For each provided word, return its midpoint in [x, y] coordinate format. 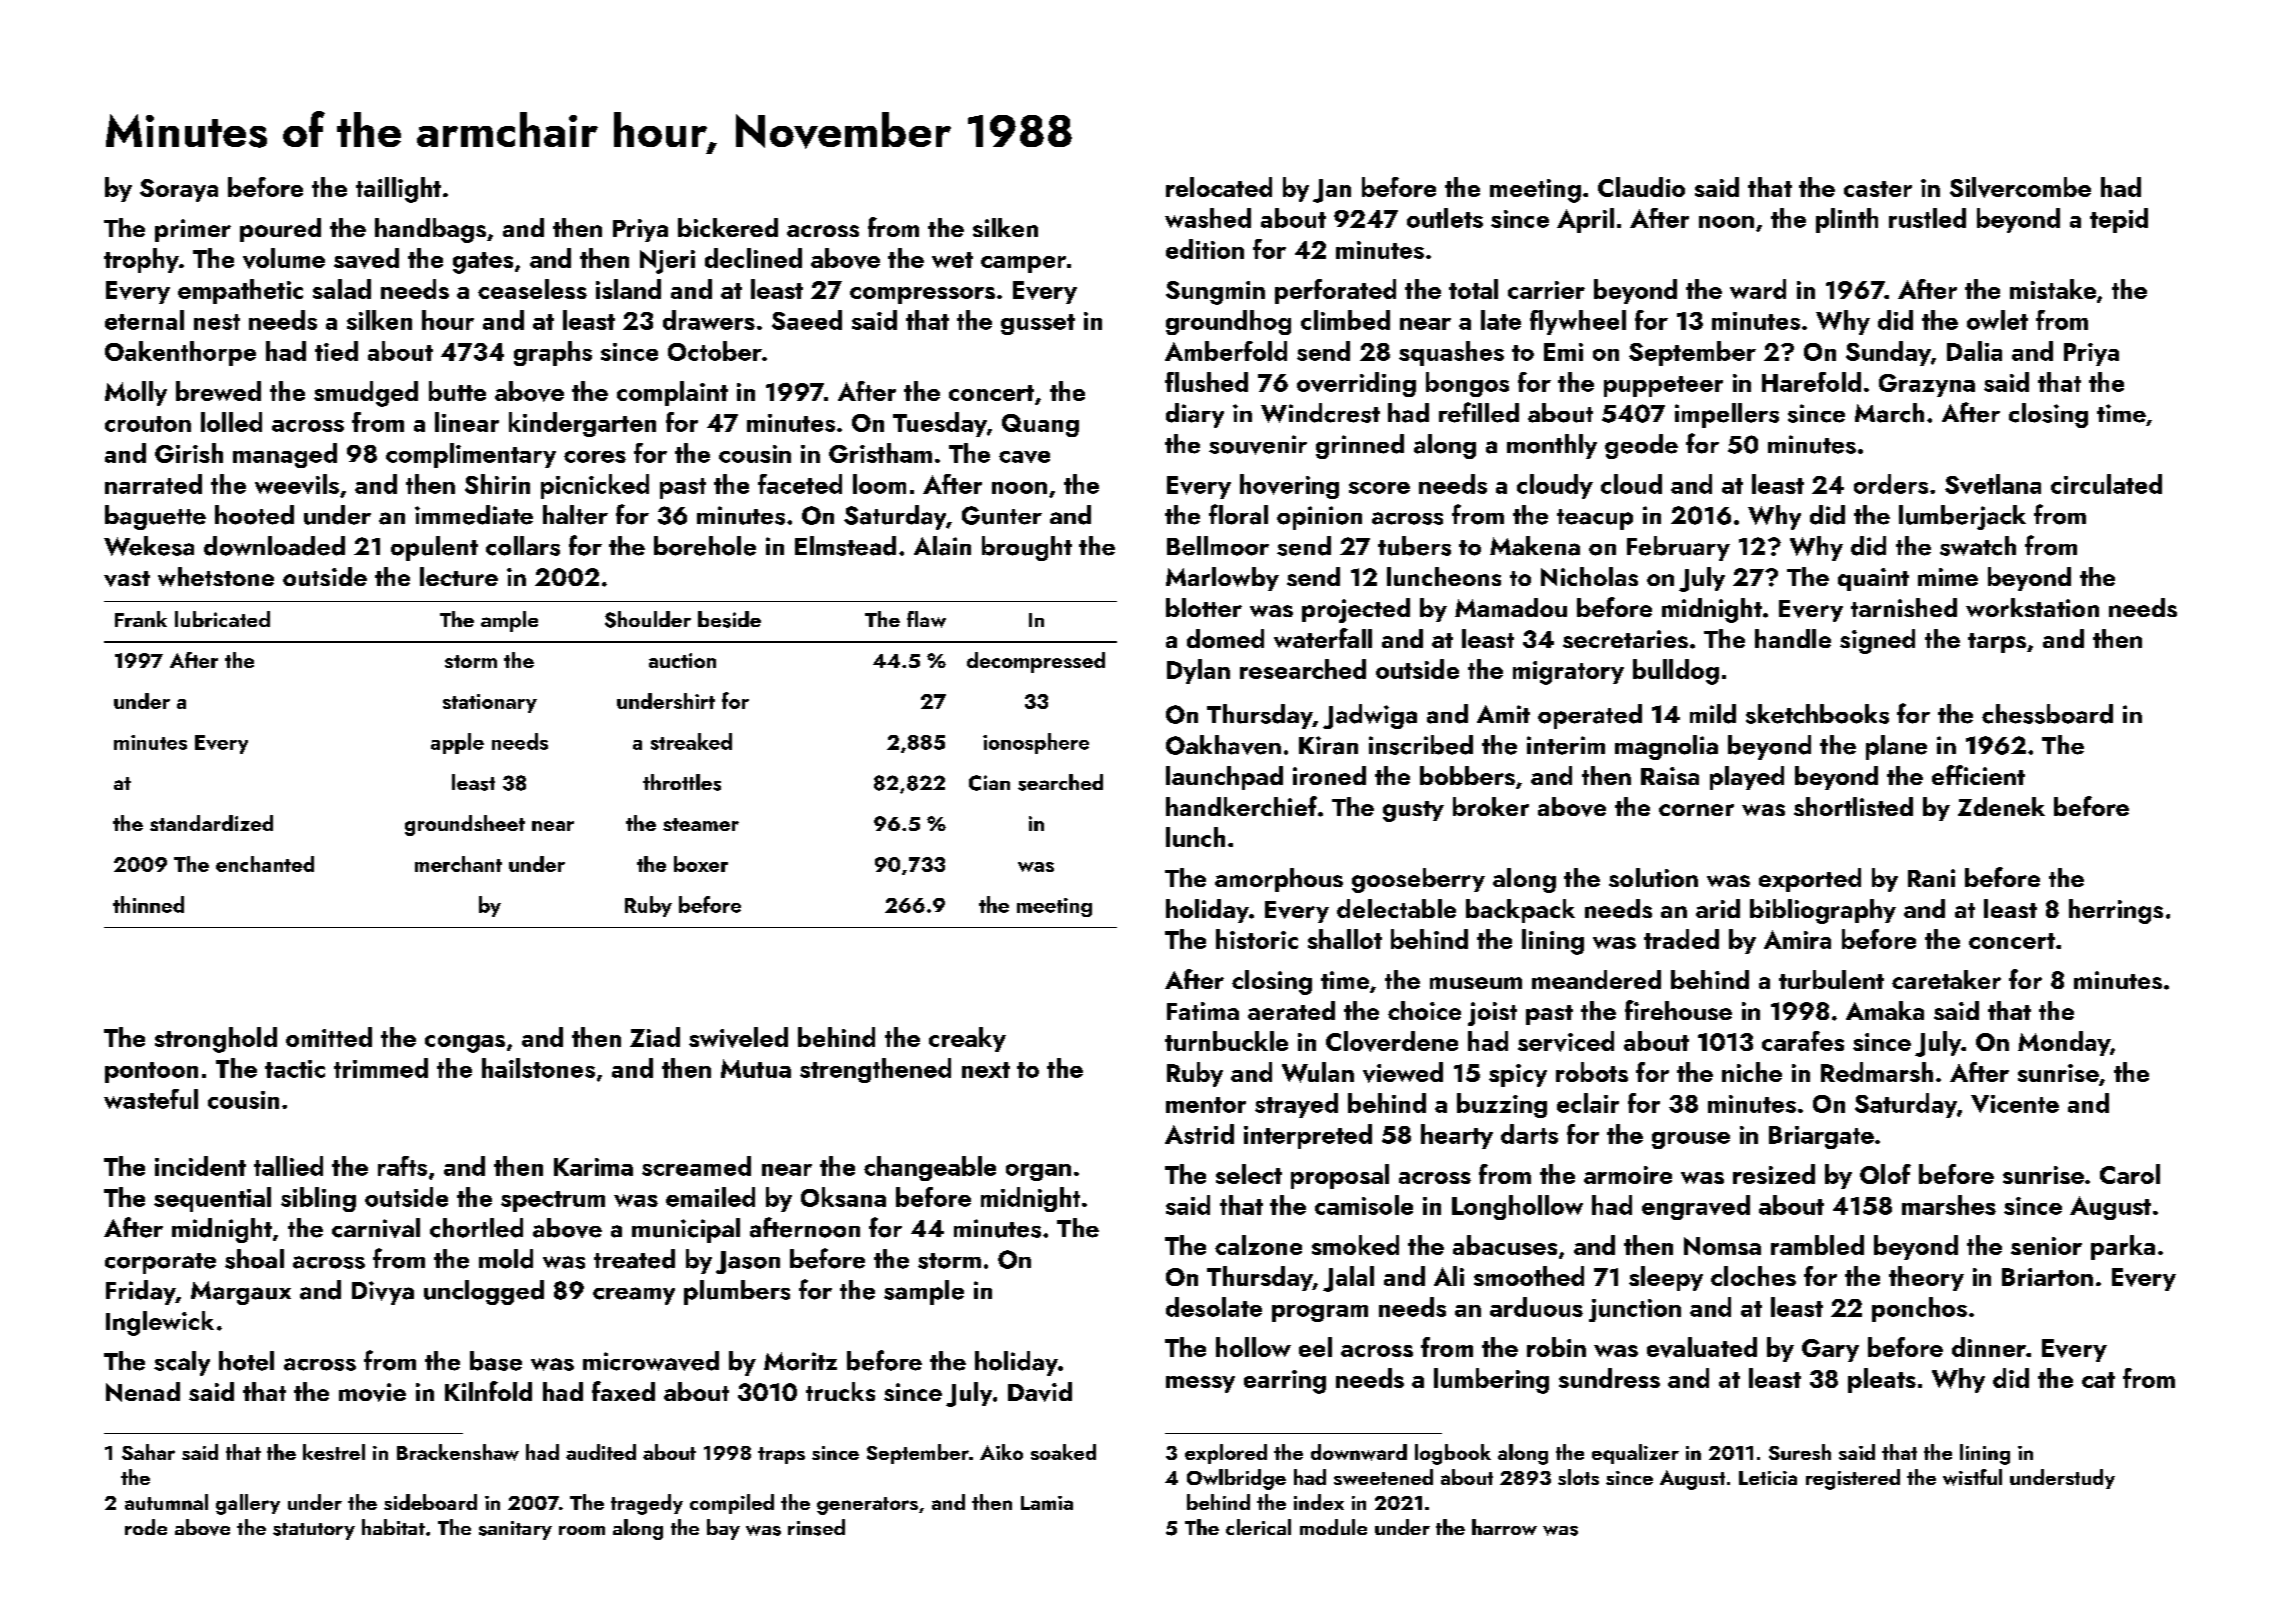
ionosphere [1036, 743]
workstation [2032, 607]
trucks [840, 1391]
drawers [709, 320]
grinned [1360, 446]
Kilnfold [488, 1391]
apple [457, 743]
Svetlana [1993, 484]
